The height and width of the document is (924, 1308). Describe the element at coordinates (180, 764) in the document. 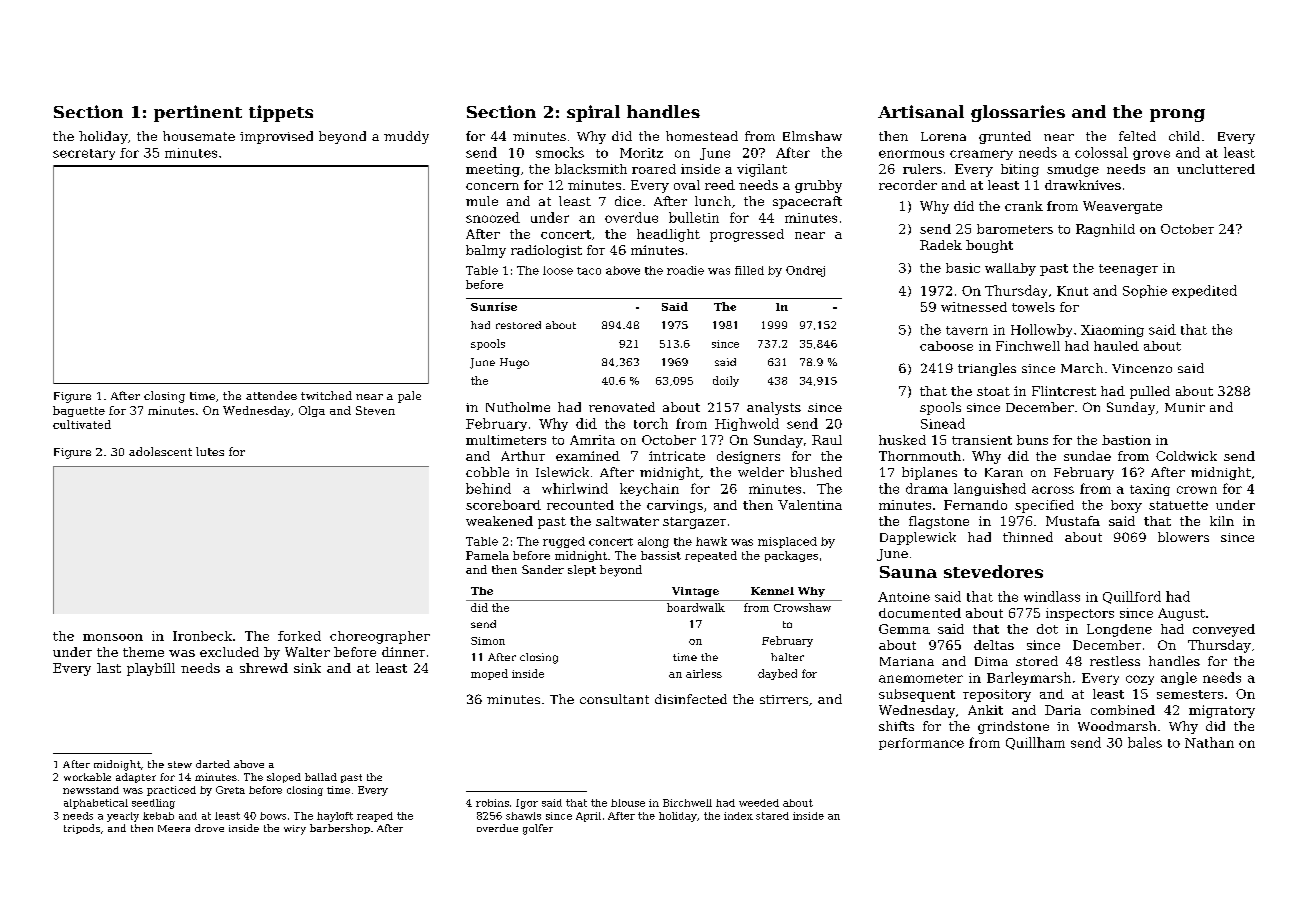

I see `stew` at that location.
